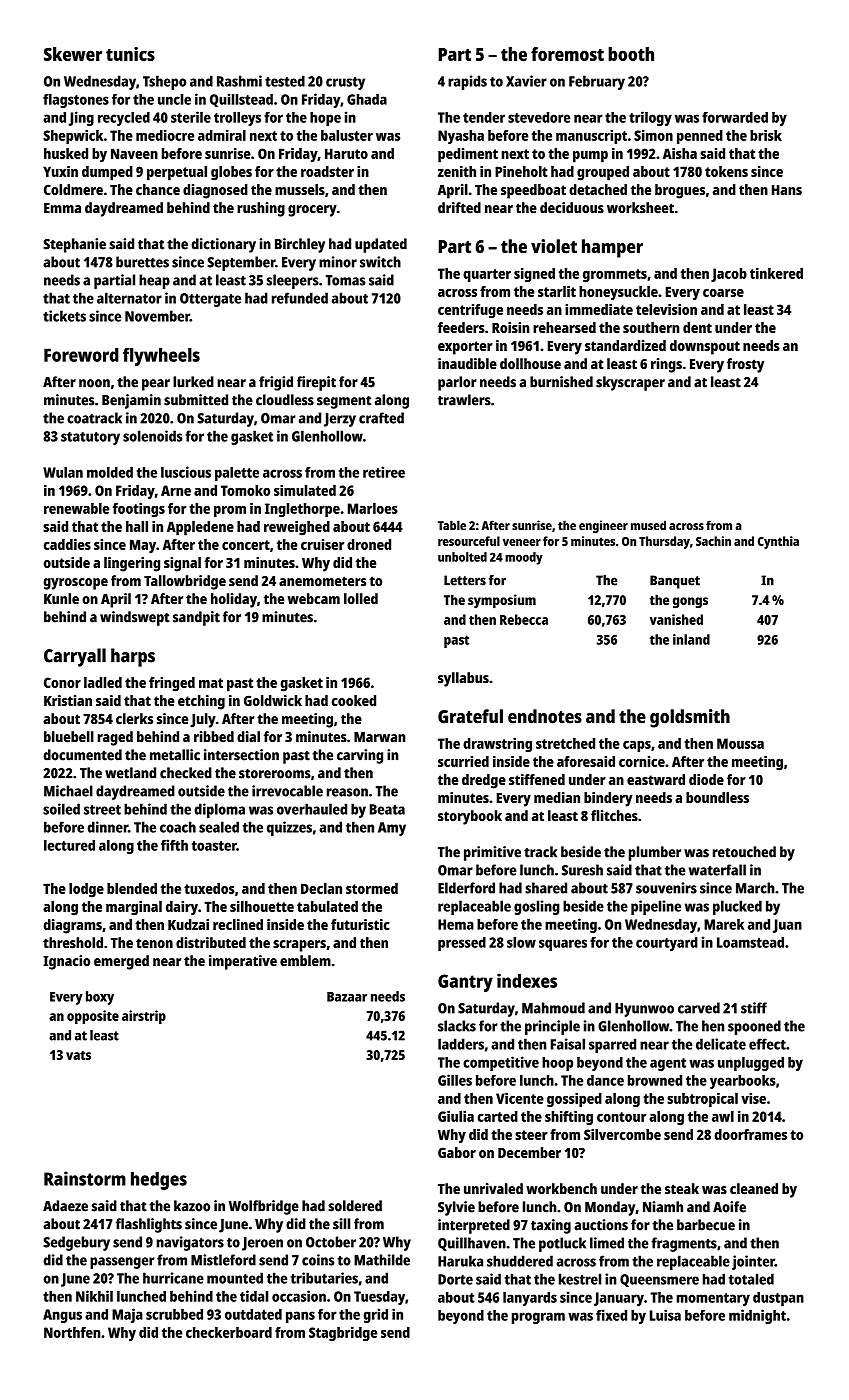  I want to click on Adaeze, so click(65, 1206).
